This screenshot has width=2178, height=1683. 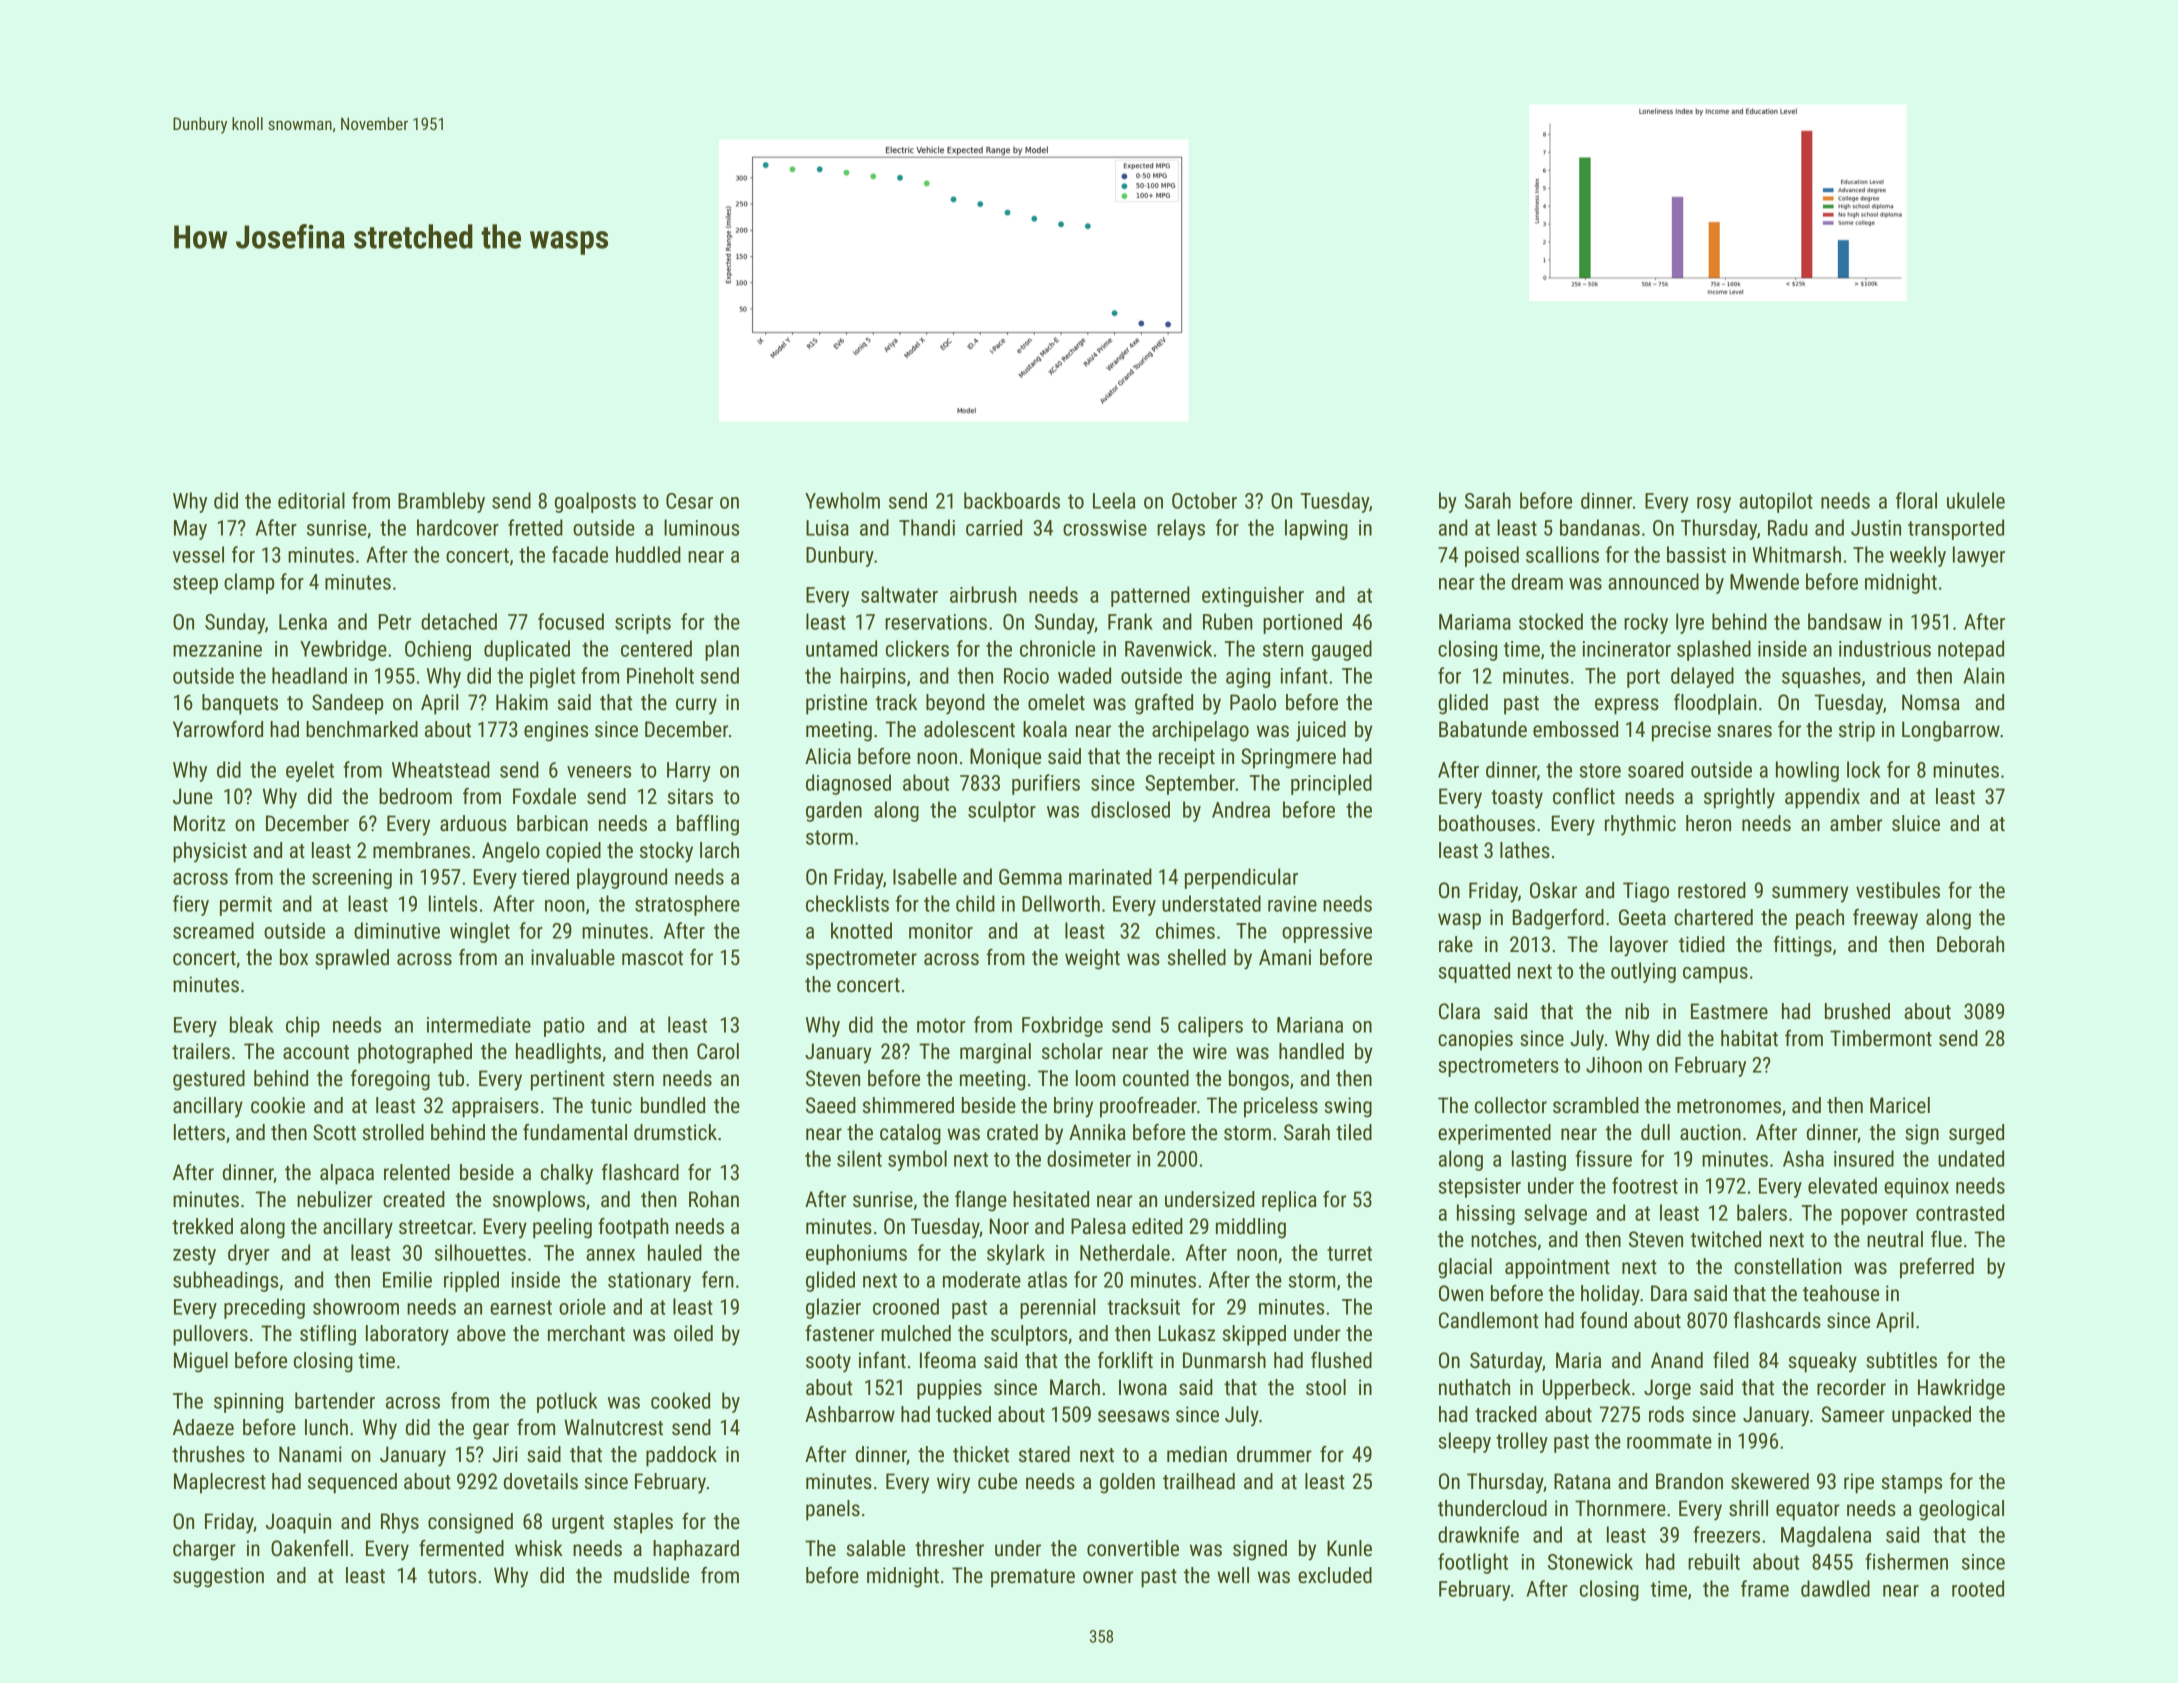 I want to click on Hakim, so click(x=522, y=702).
